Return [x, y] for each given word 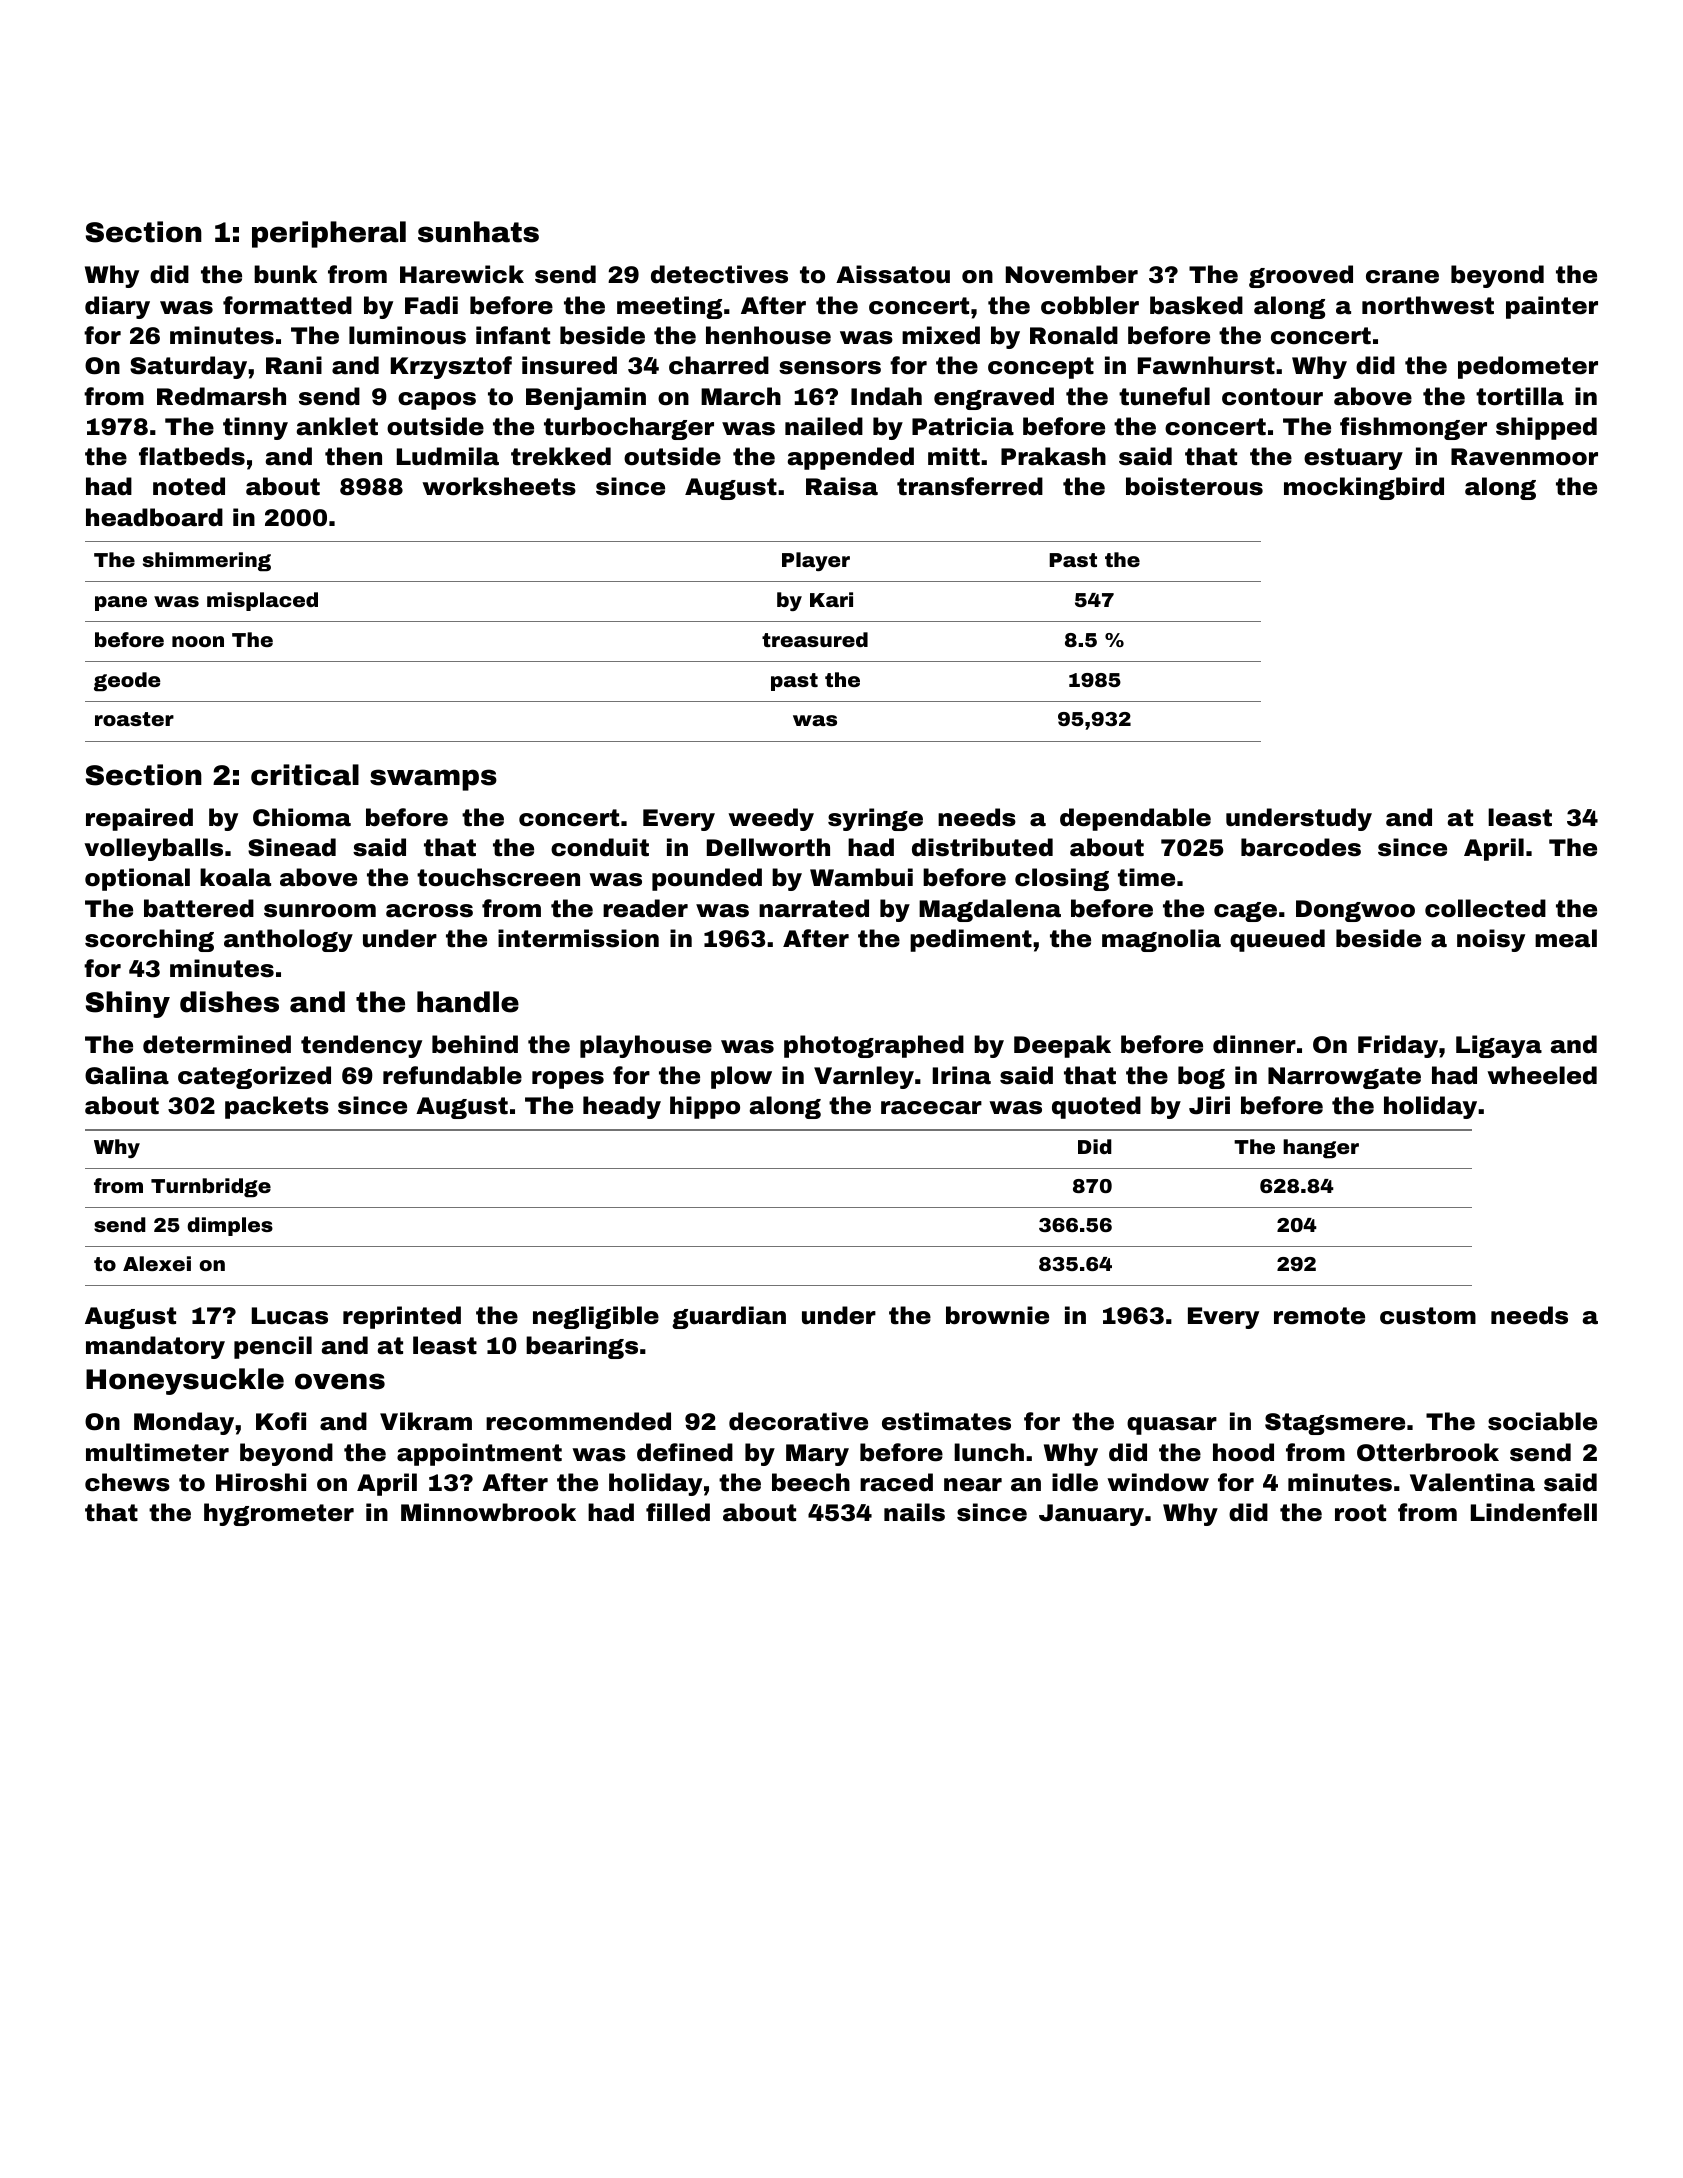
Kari [831, 599]
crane [1402, 277]
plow [741, 1077]
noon [198, 641]
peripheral [329, 234]
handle [468, 1002]
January [1091, 1515]
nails [914, 1512]
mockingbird [1364, 488]
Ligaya [1499, 1046]
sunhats [478, 232]
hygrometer [279, 1514]
